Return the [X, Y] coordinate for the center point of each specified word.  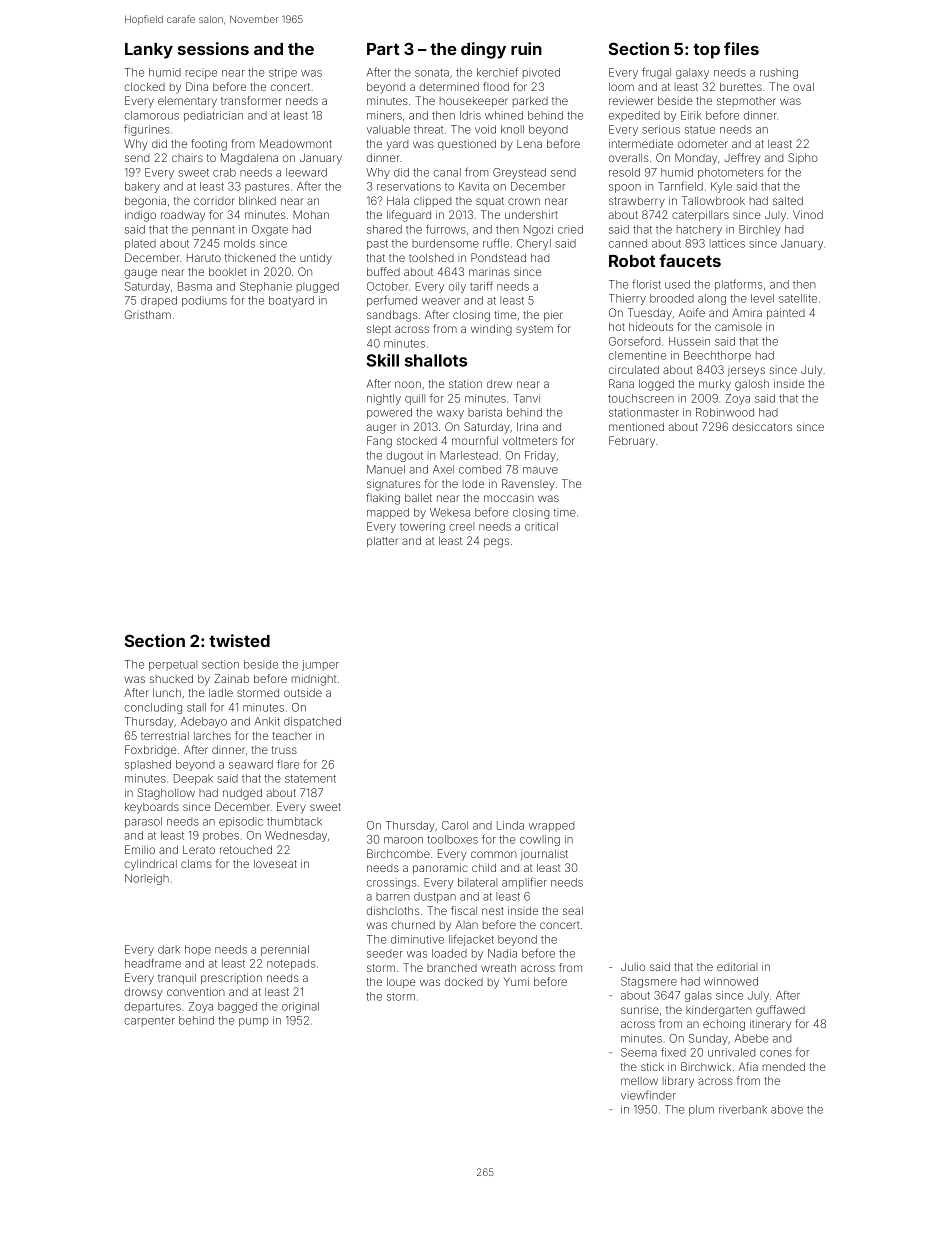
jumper [320, 665]
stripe [283, 73]
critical [541, 526]
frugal [656, 73]
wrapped [551, 826]
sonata [432, 73]
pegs [496, 543]
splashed [148, 765]
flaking [383, 499]
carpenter [149, 1022]
